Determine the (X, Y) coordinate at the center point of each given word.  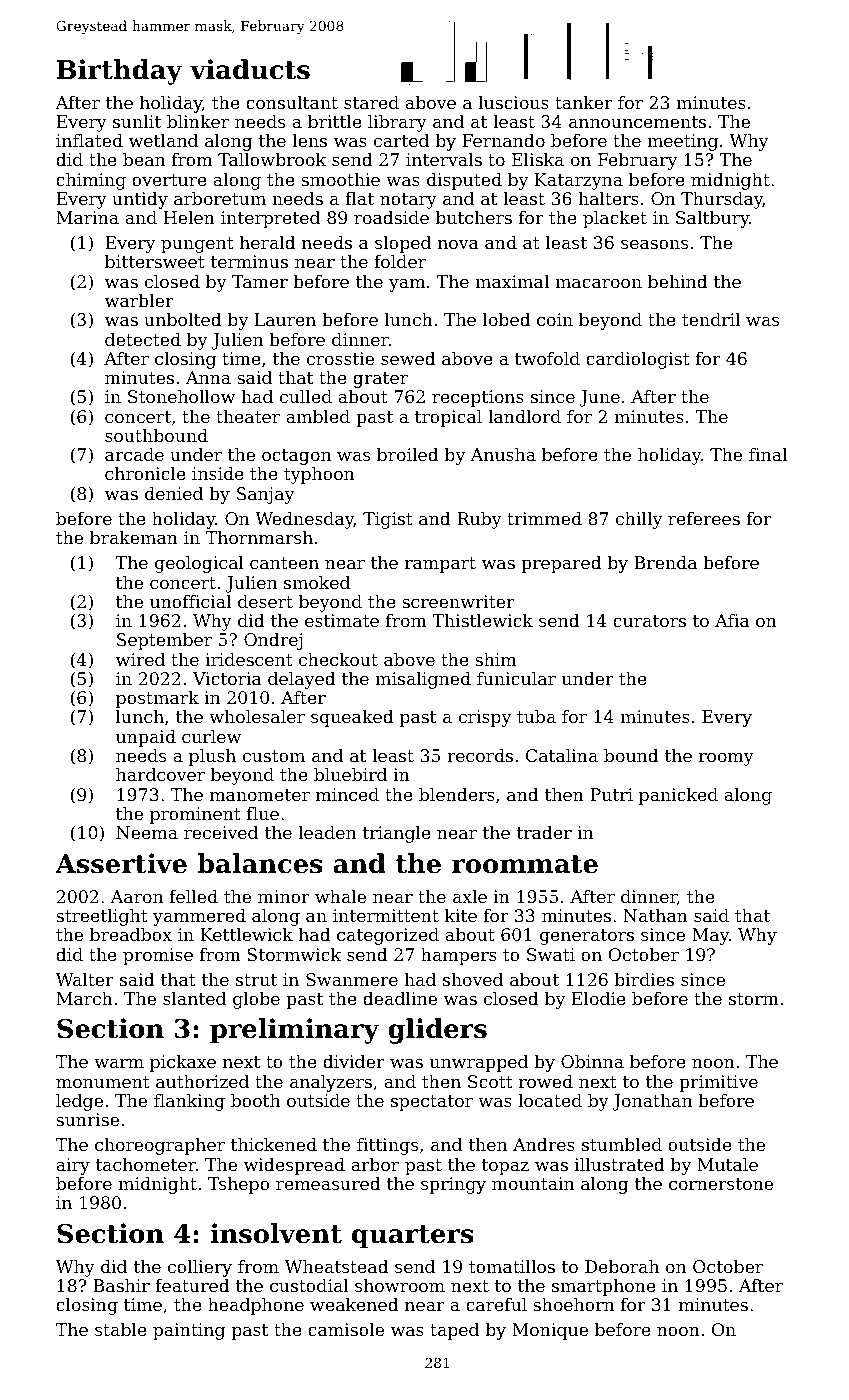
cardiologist (638, 360)
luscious (513, 102)
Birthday (119, 72)
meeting (682, 142)
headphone (256, 1306)
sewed (408, 358)
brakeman (134, 537)
